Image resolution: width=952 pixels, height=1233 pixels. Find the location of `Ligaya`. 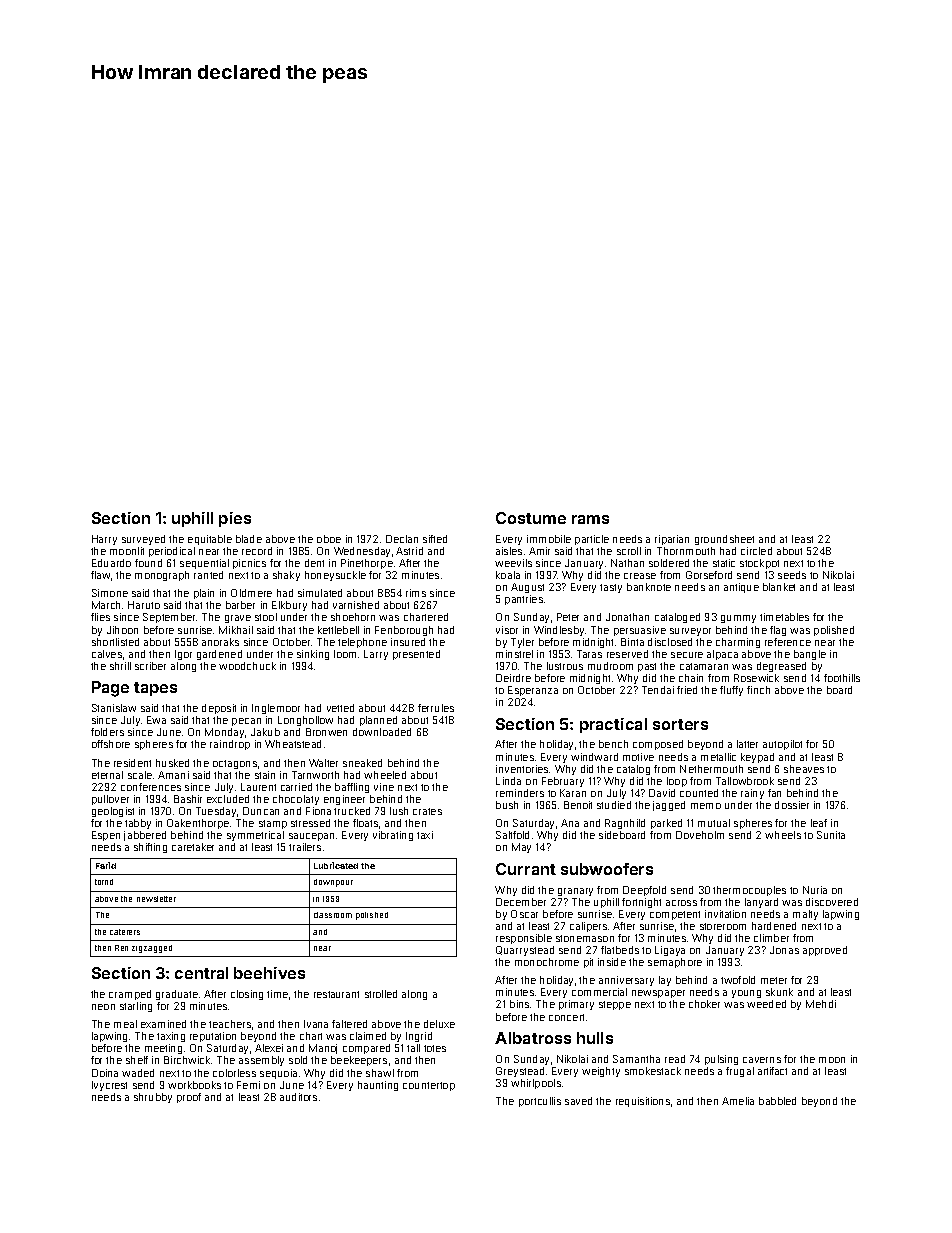

Ligaya is located at coordinates (670, 951).
